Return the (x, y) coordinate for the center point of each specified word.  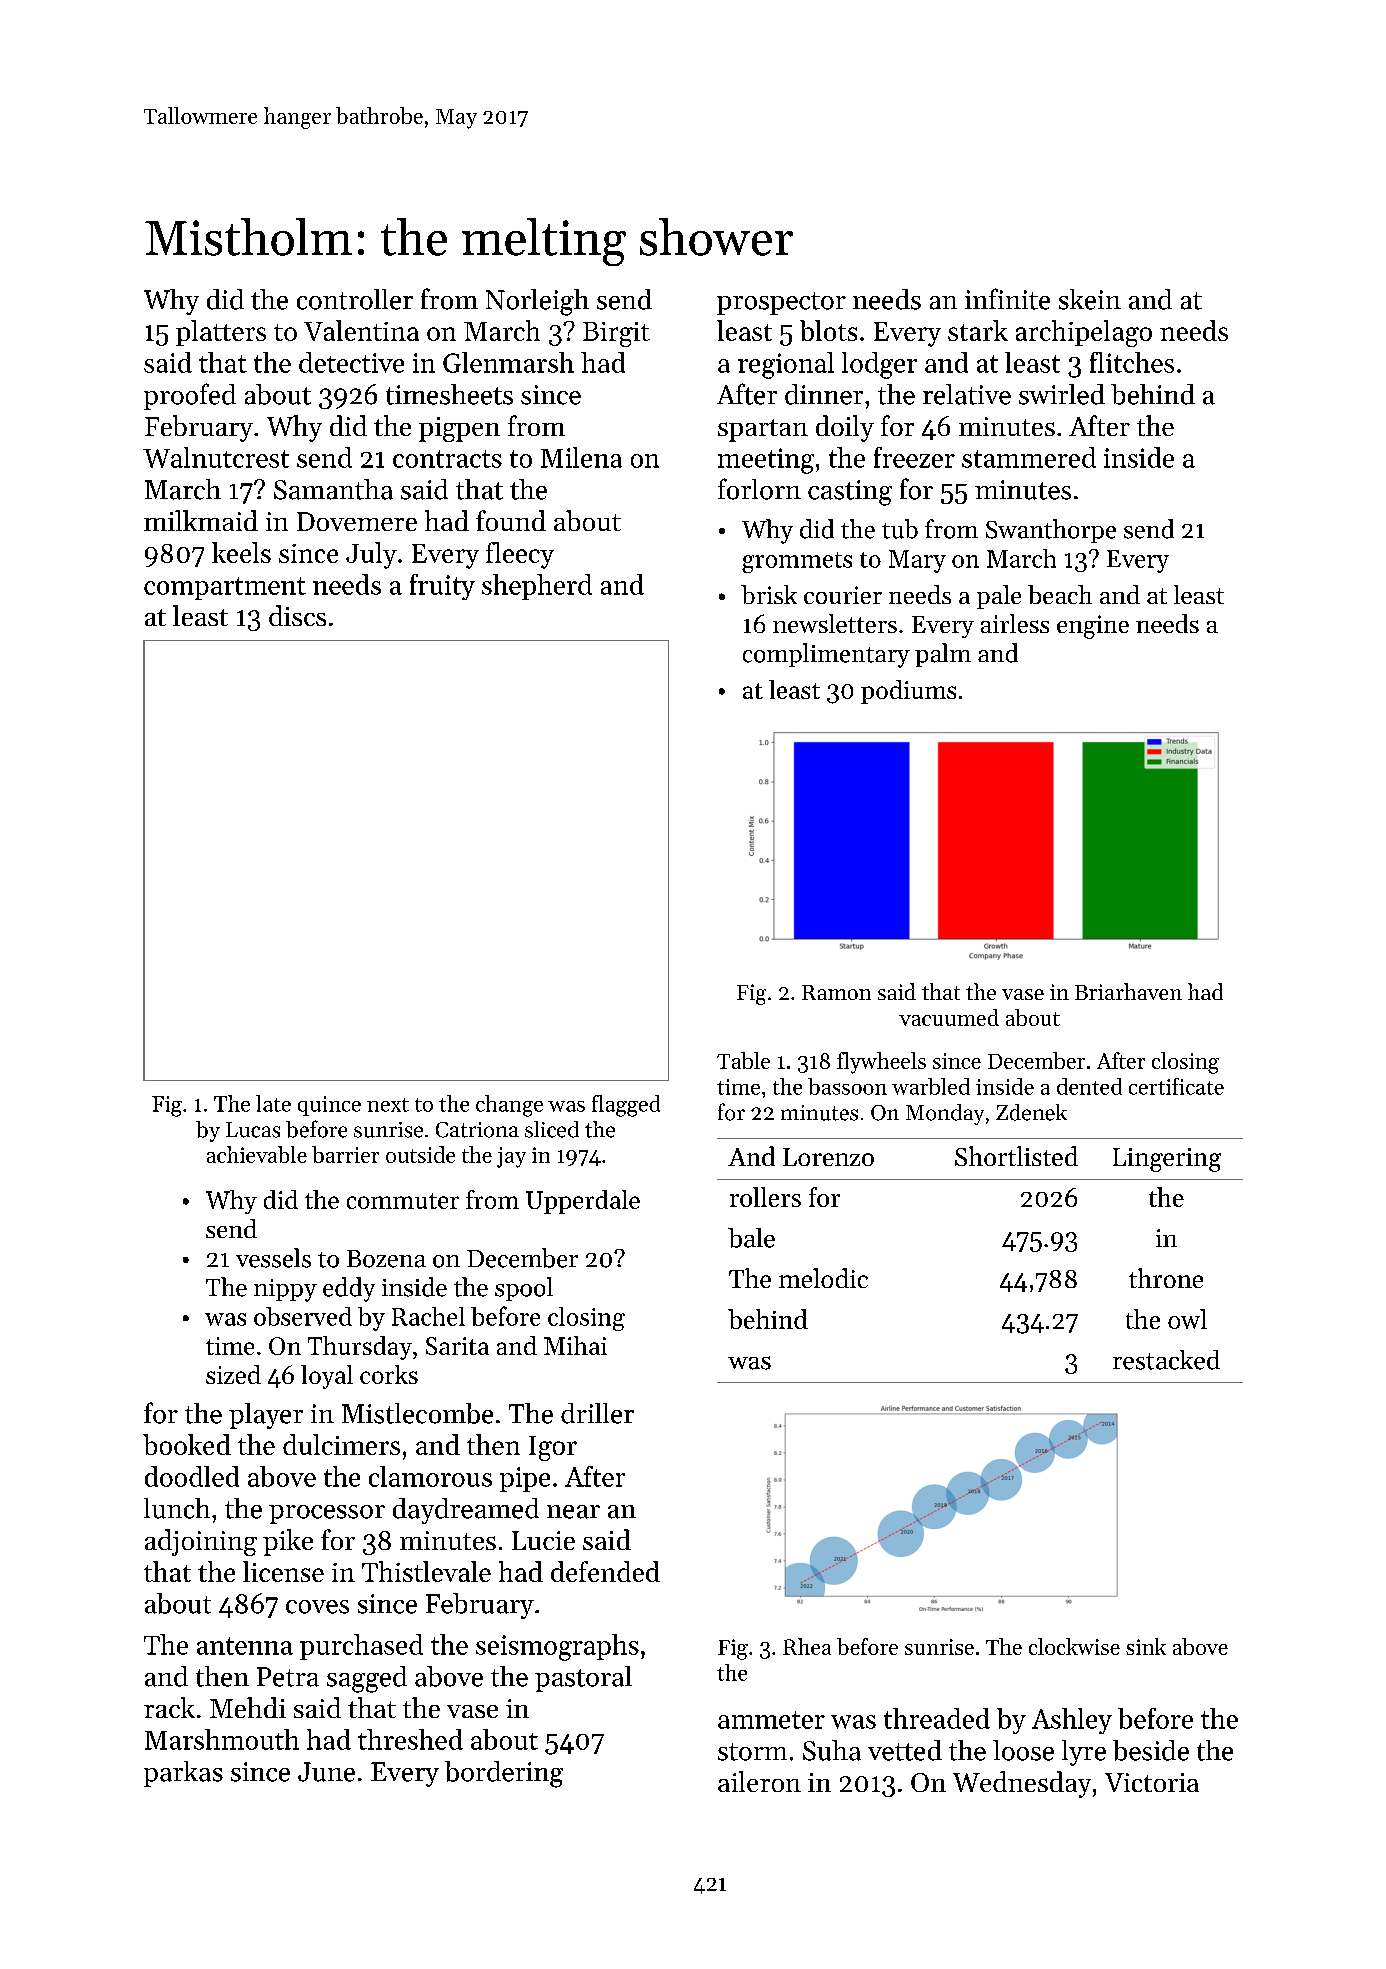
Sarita (457, 1346)
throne (1166, 1278)
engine (1093, 627)
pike (288, 1542)
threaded (937, 1718)
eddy (349, 1289)
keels (241, 552)
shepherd (537, 587)
